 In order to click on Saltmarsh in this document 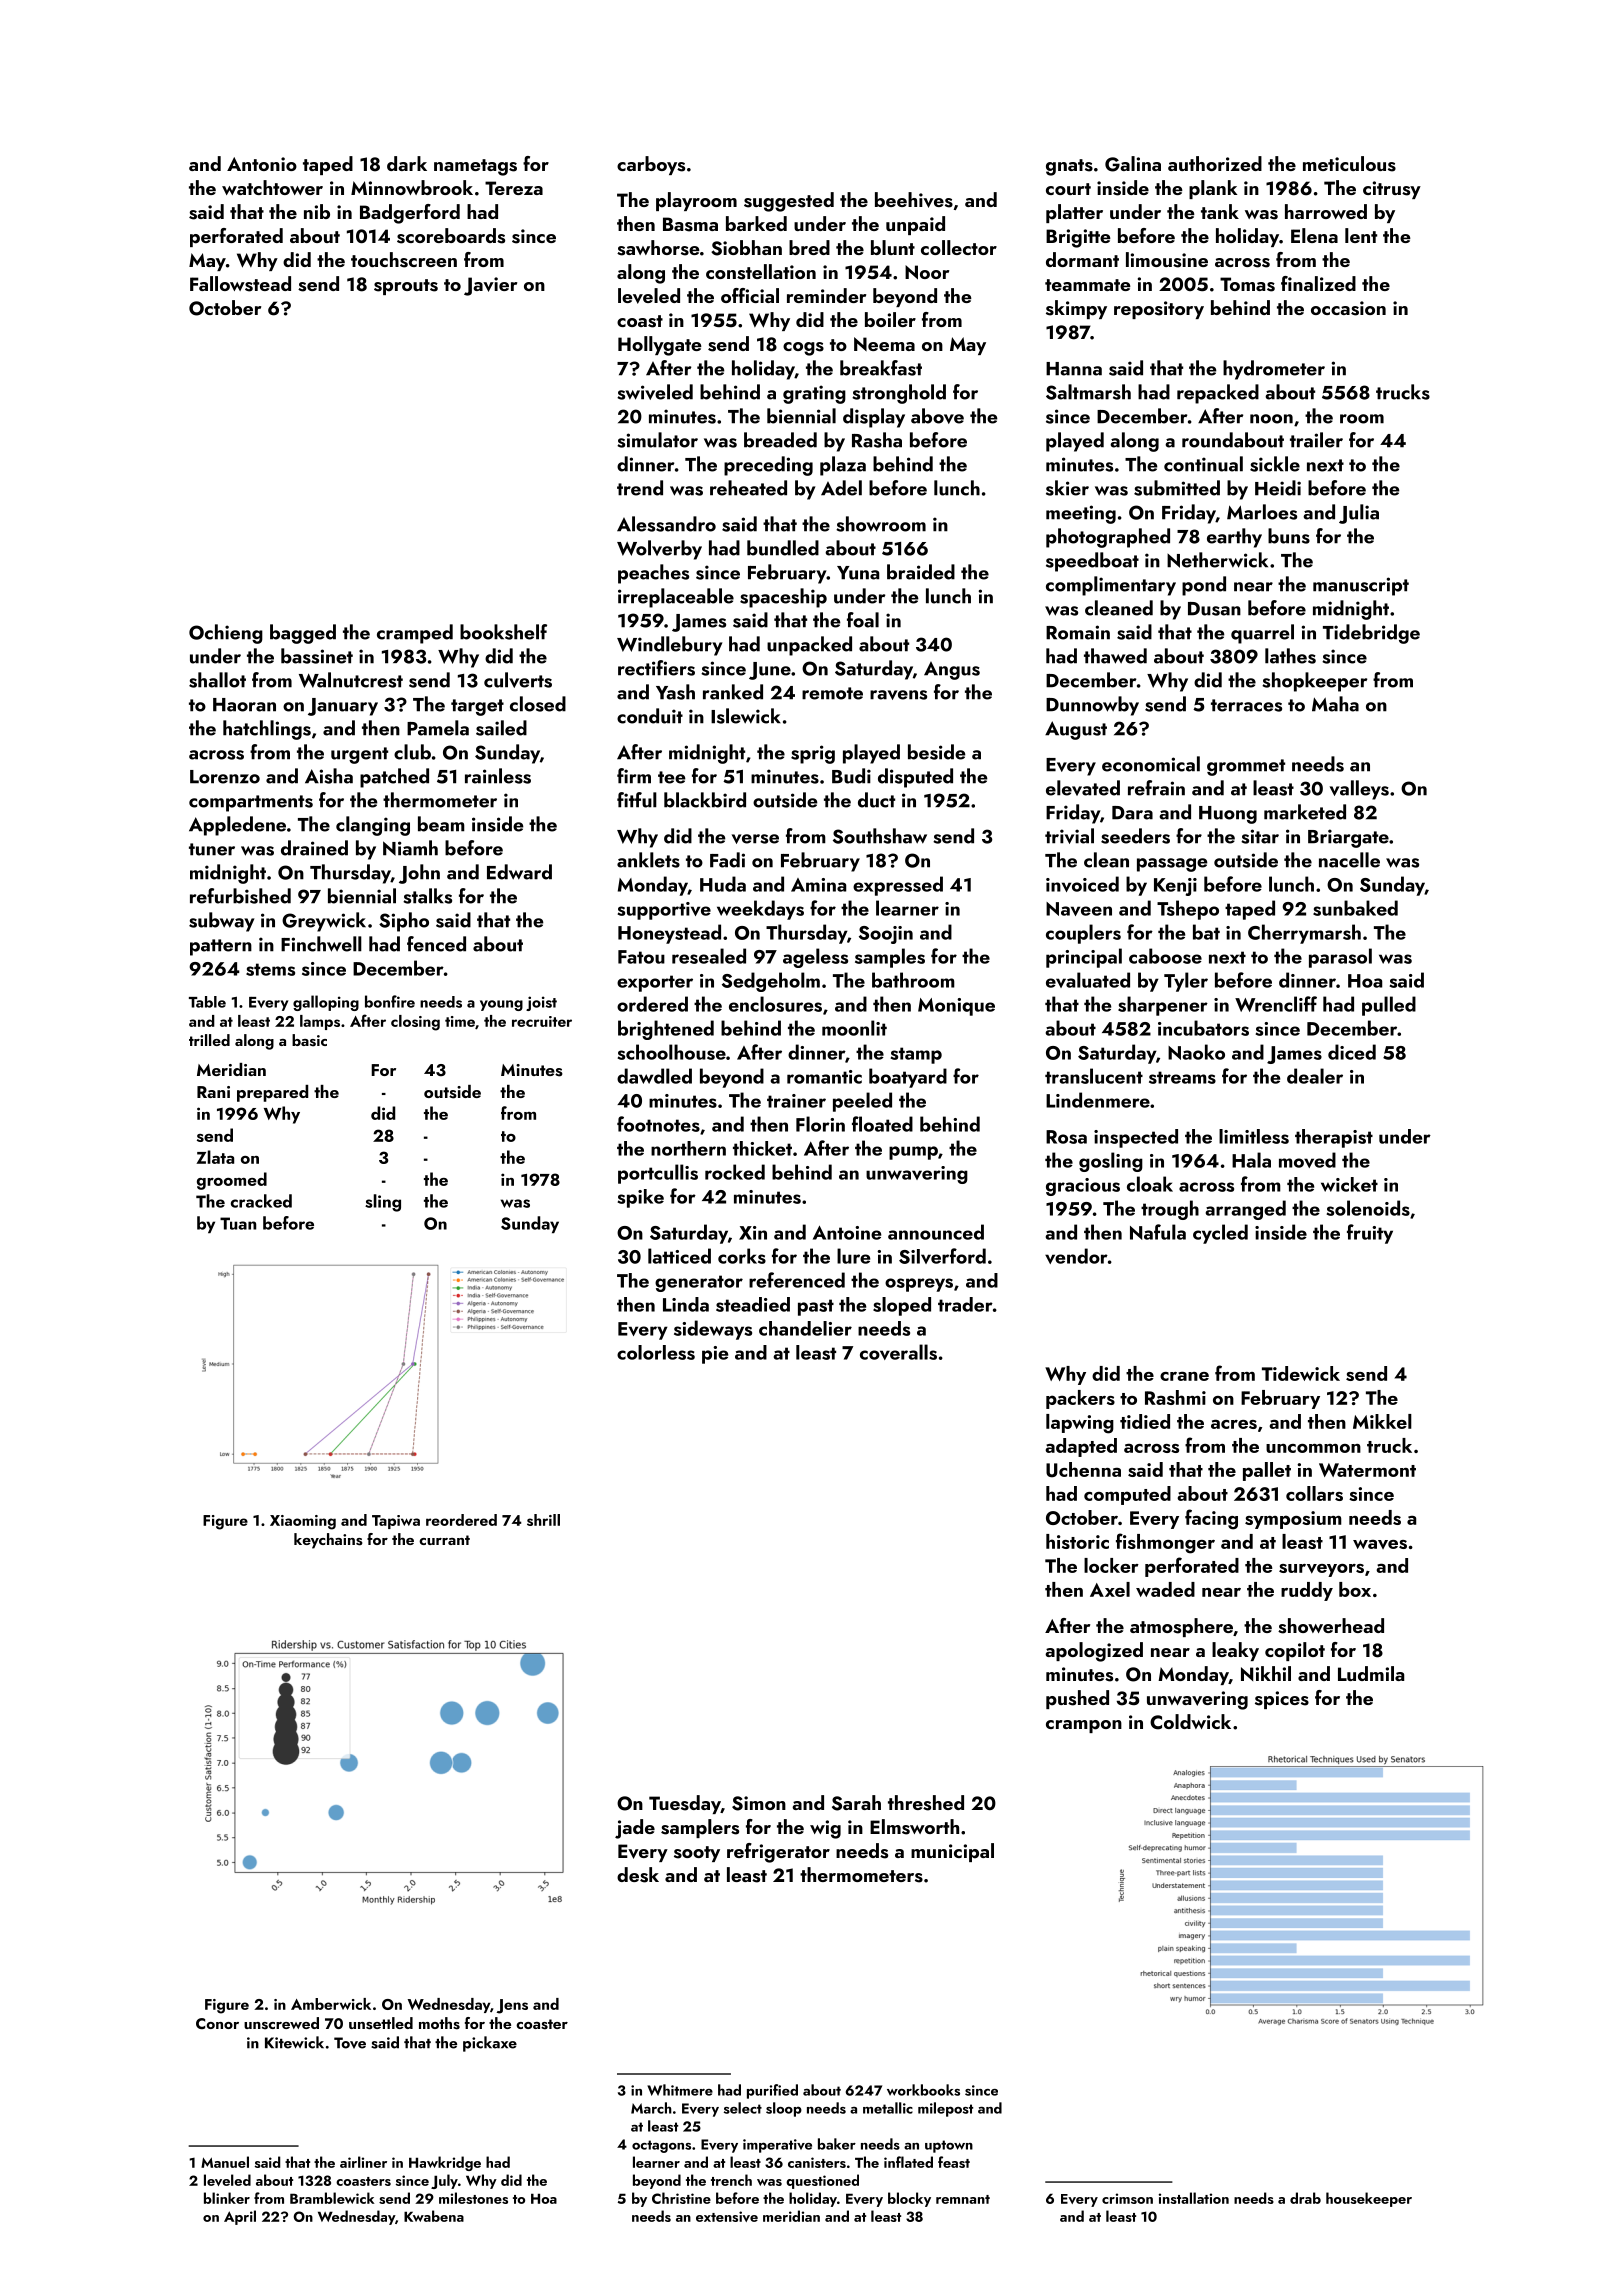, I will do `click(1088, 392)`.
